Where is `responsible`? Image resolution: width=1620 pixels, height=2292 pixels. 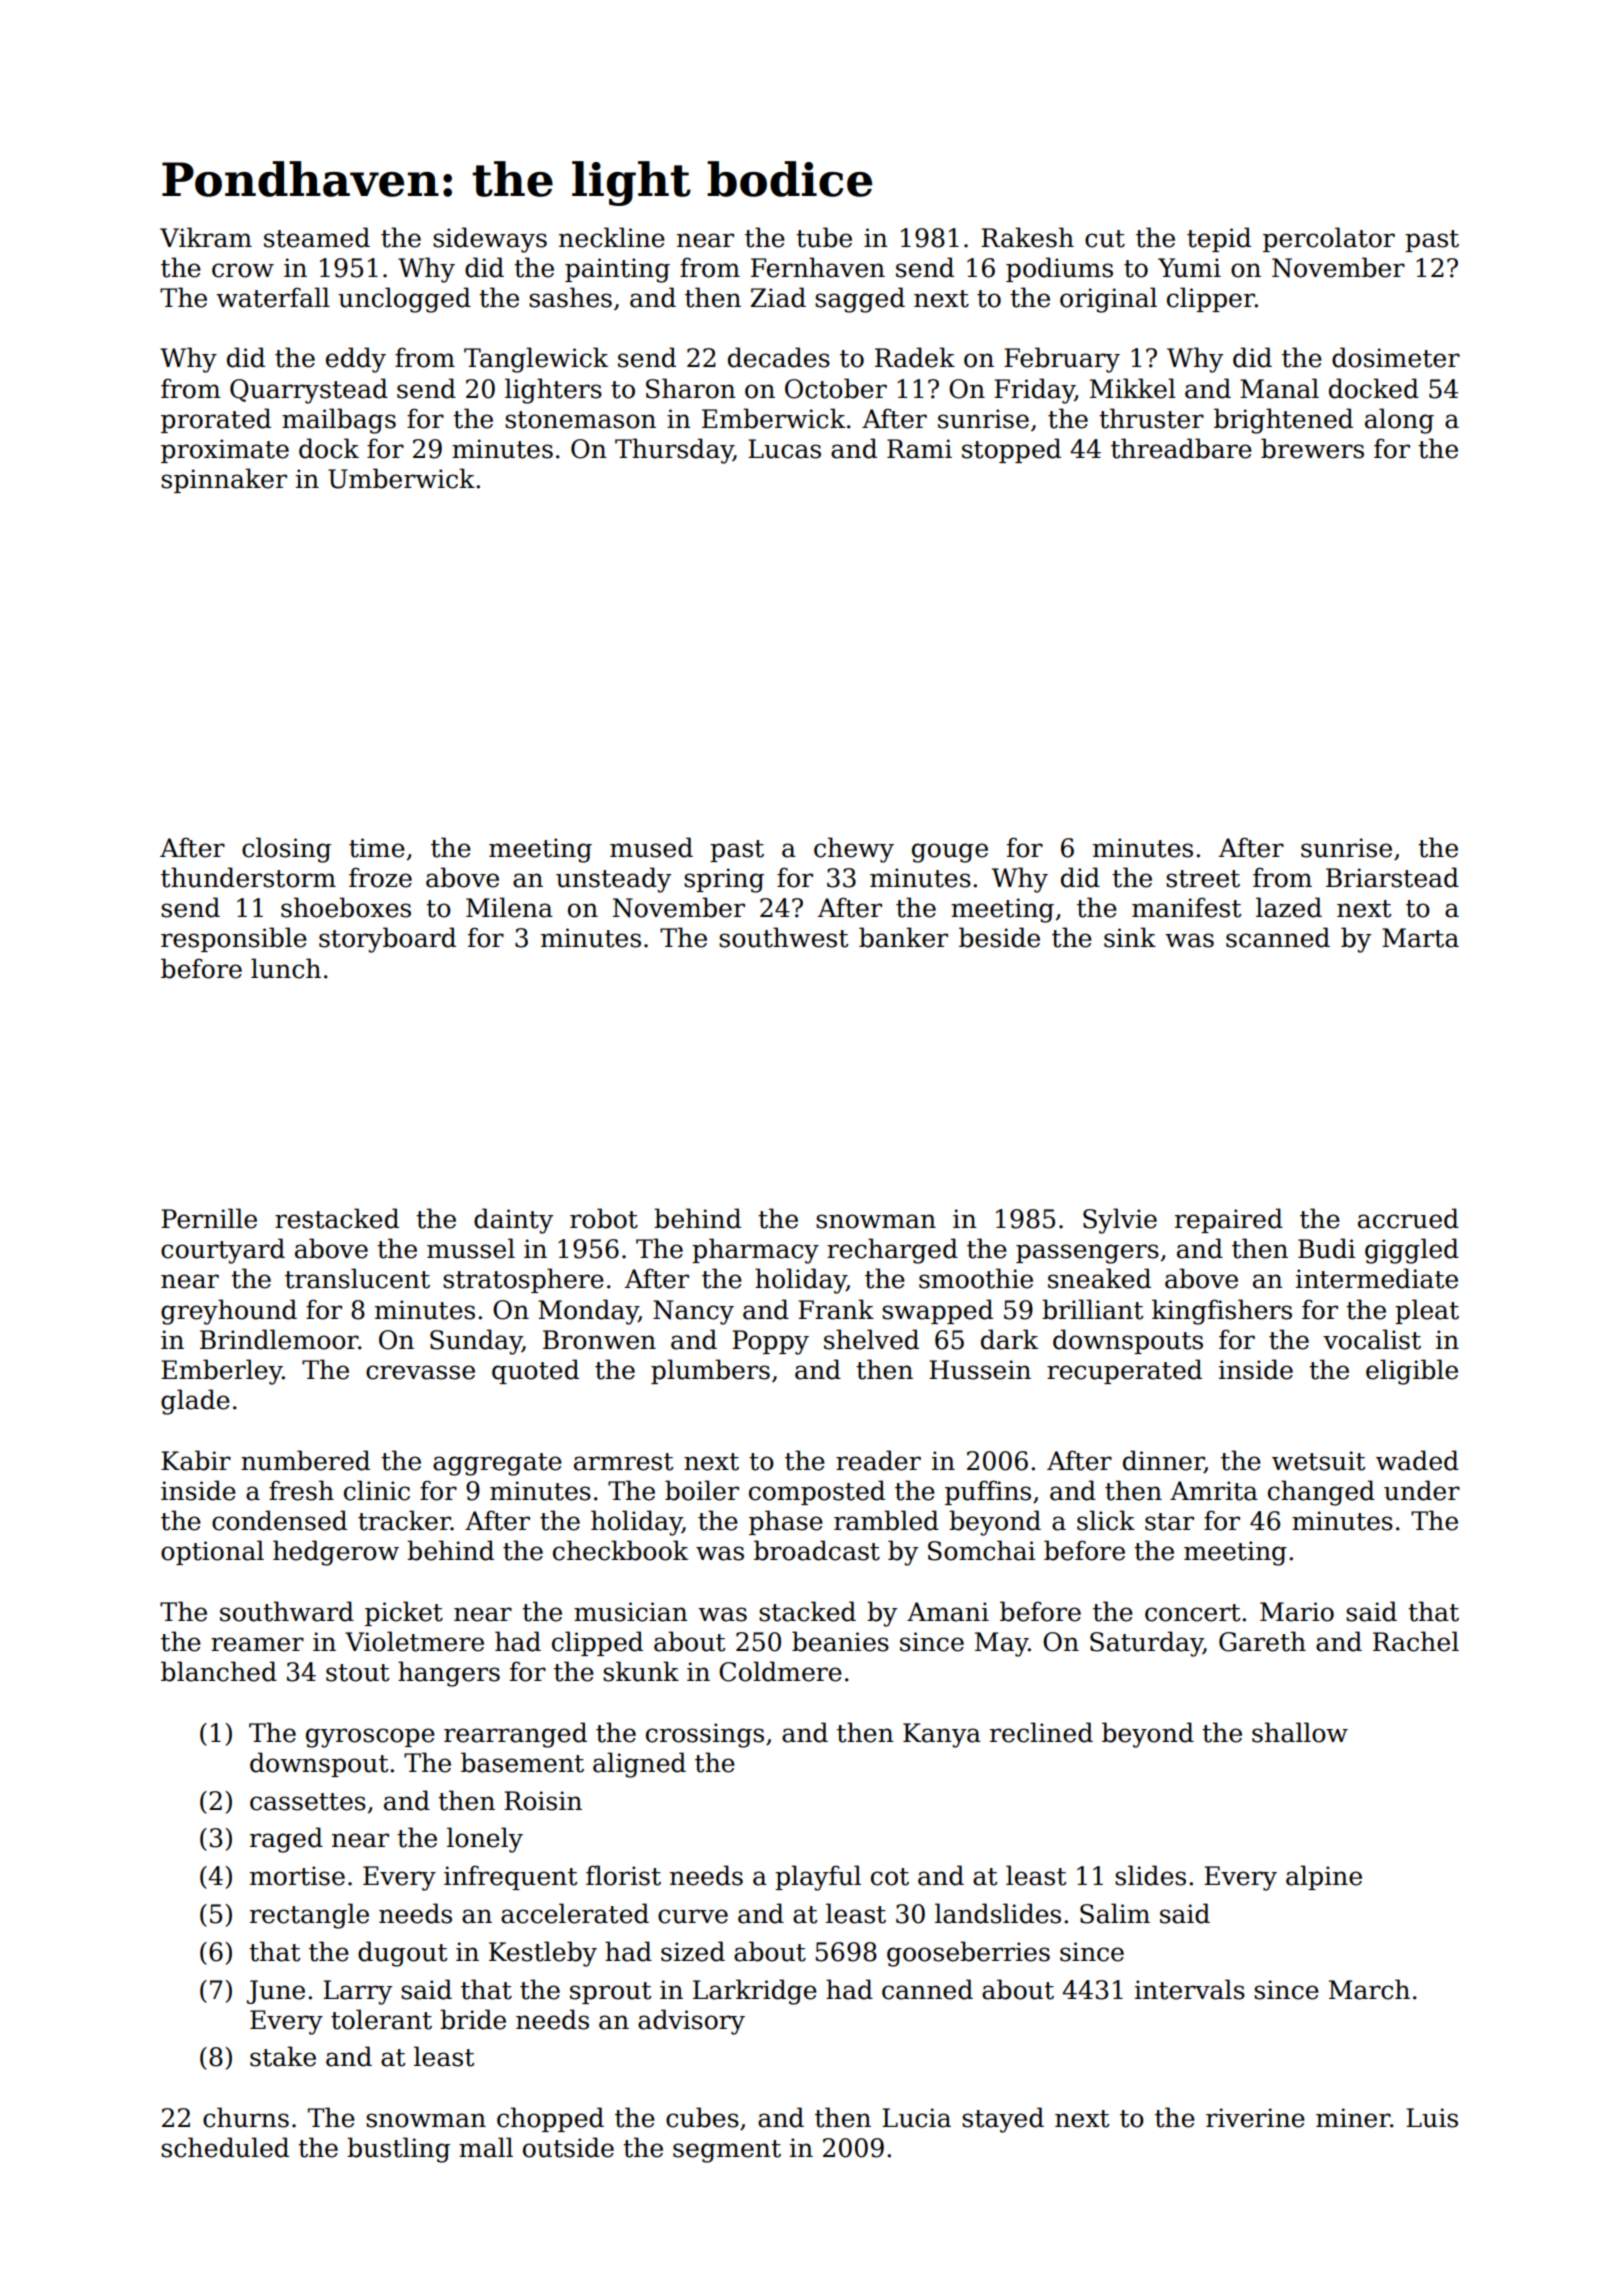
responsible is located at coordinates (234, 939).
